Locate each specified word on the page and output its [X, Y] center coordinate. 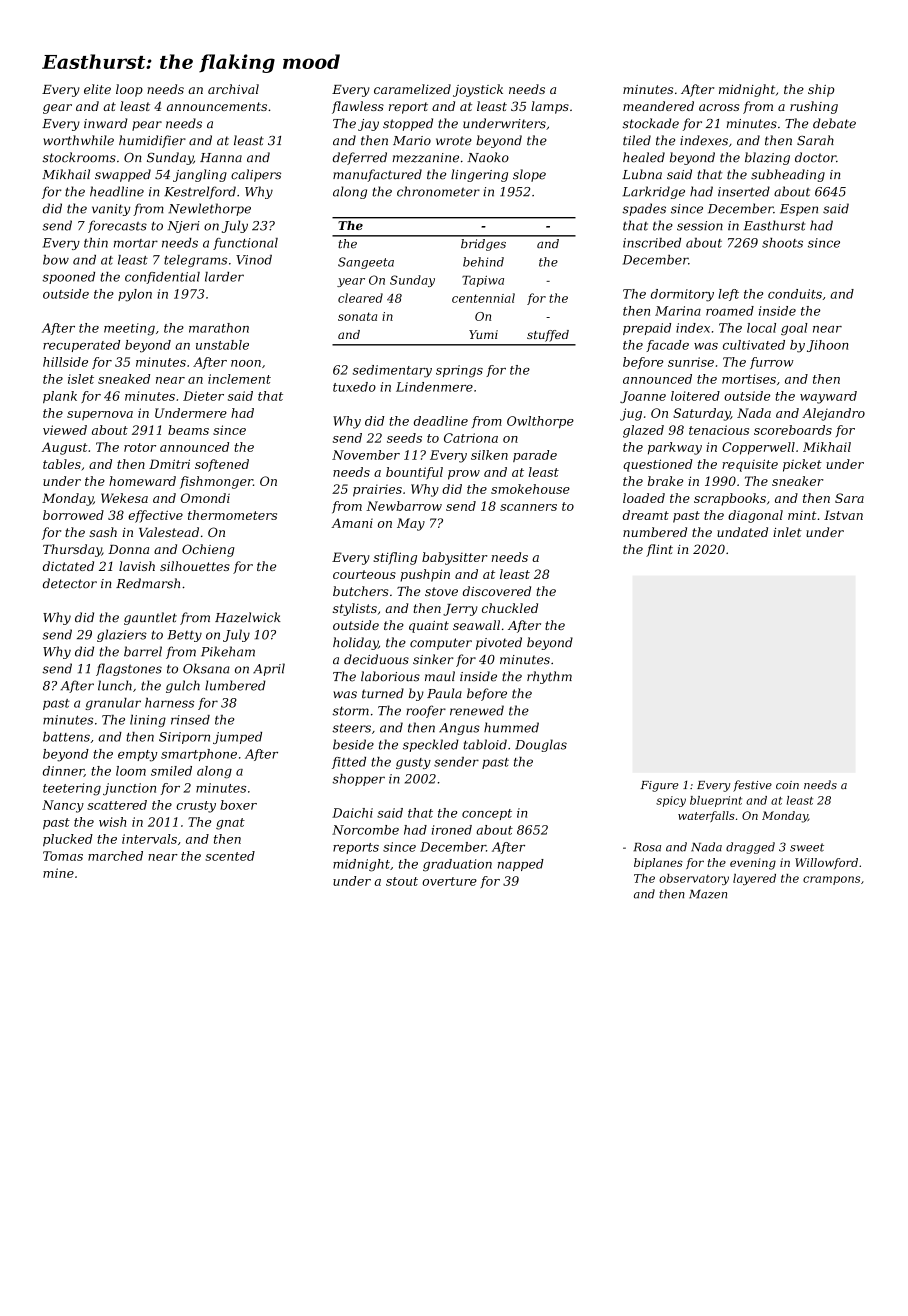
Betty [185, 636]
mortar [136, 243]
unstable [222, 345]
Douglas [541, 745]
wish [113, 822]
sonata [357, 316]
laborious [390, 676]
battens [66, 737]
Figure [660, 786]
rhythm [549, 677]
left [728, 295]
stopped [408, 124]
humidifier [152, 141]
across [719, 107]
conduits [795, 294]
